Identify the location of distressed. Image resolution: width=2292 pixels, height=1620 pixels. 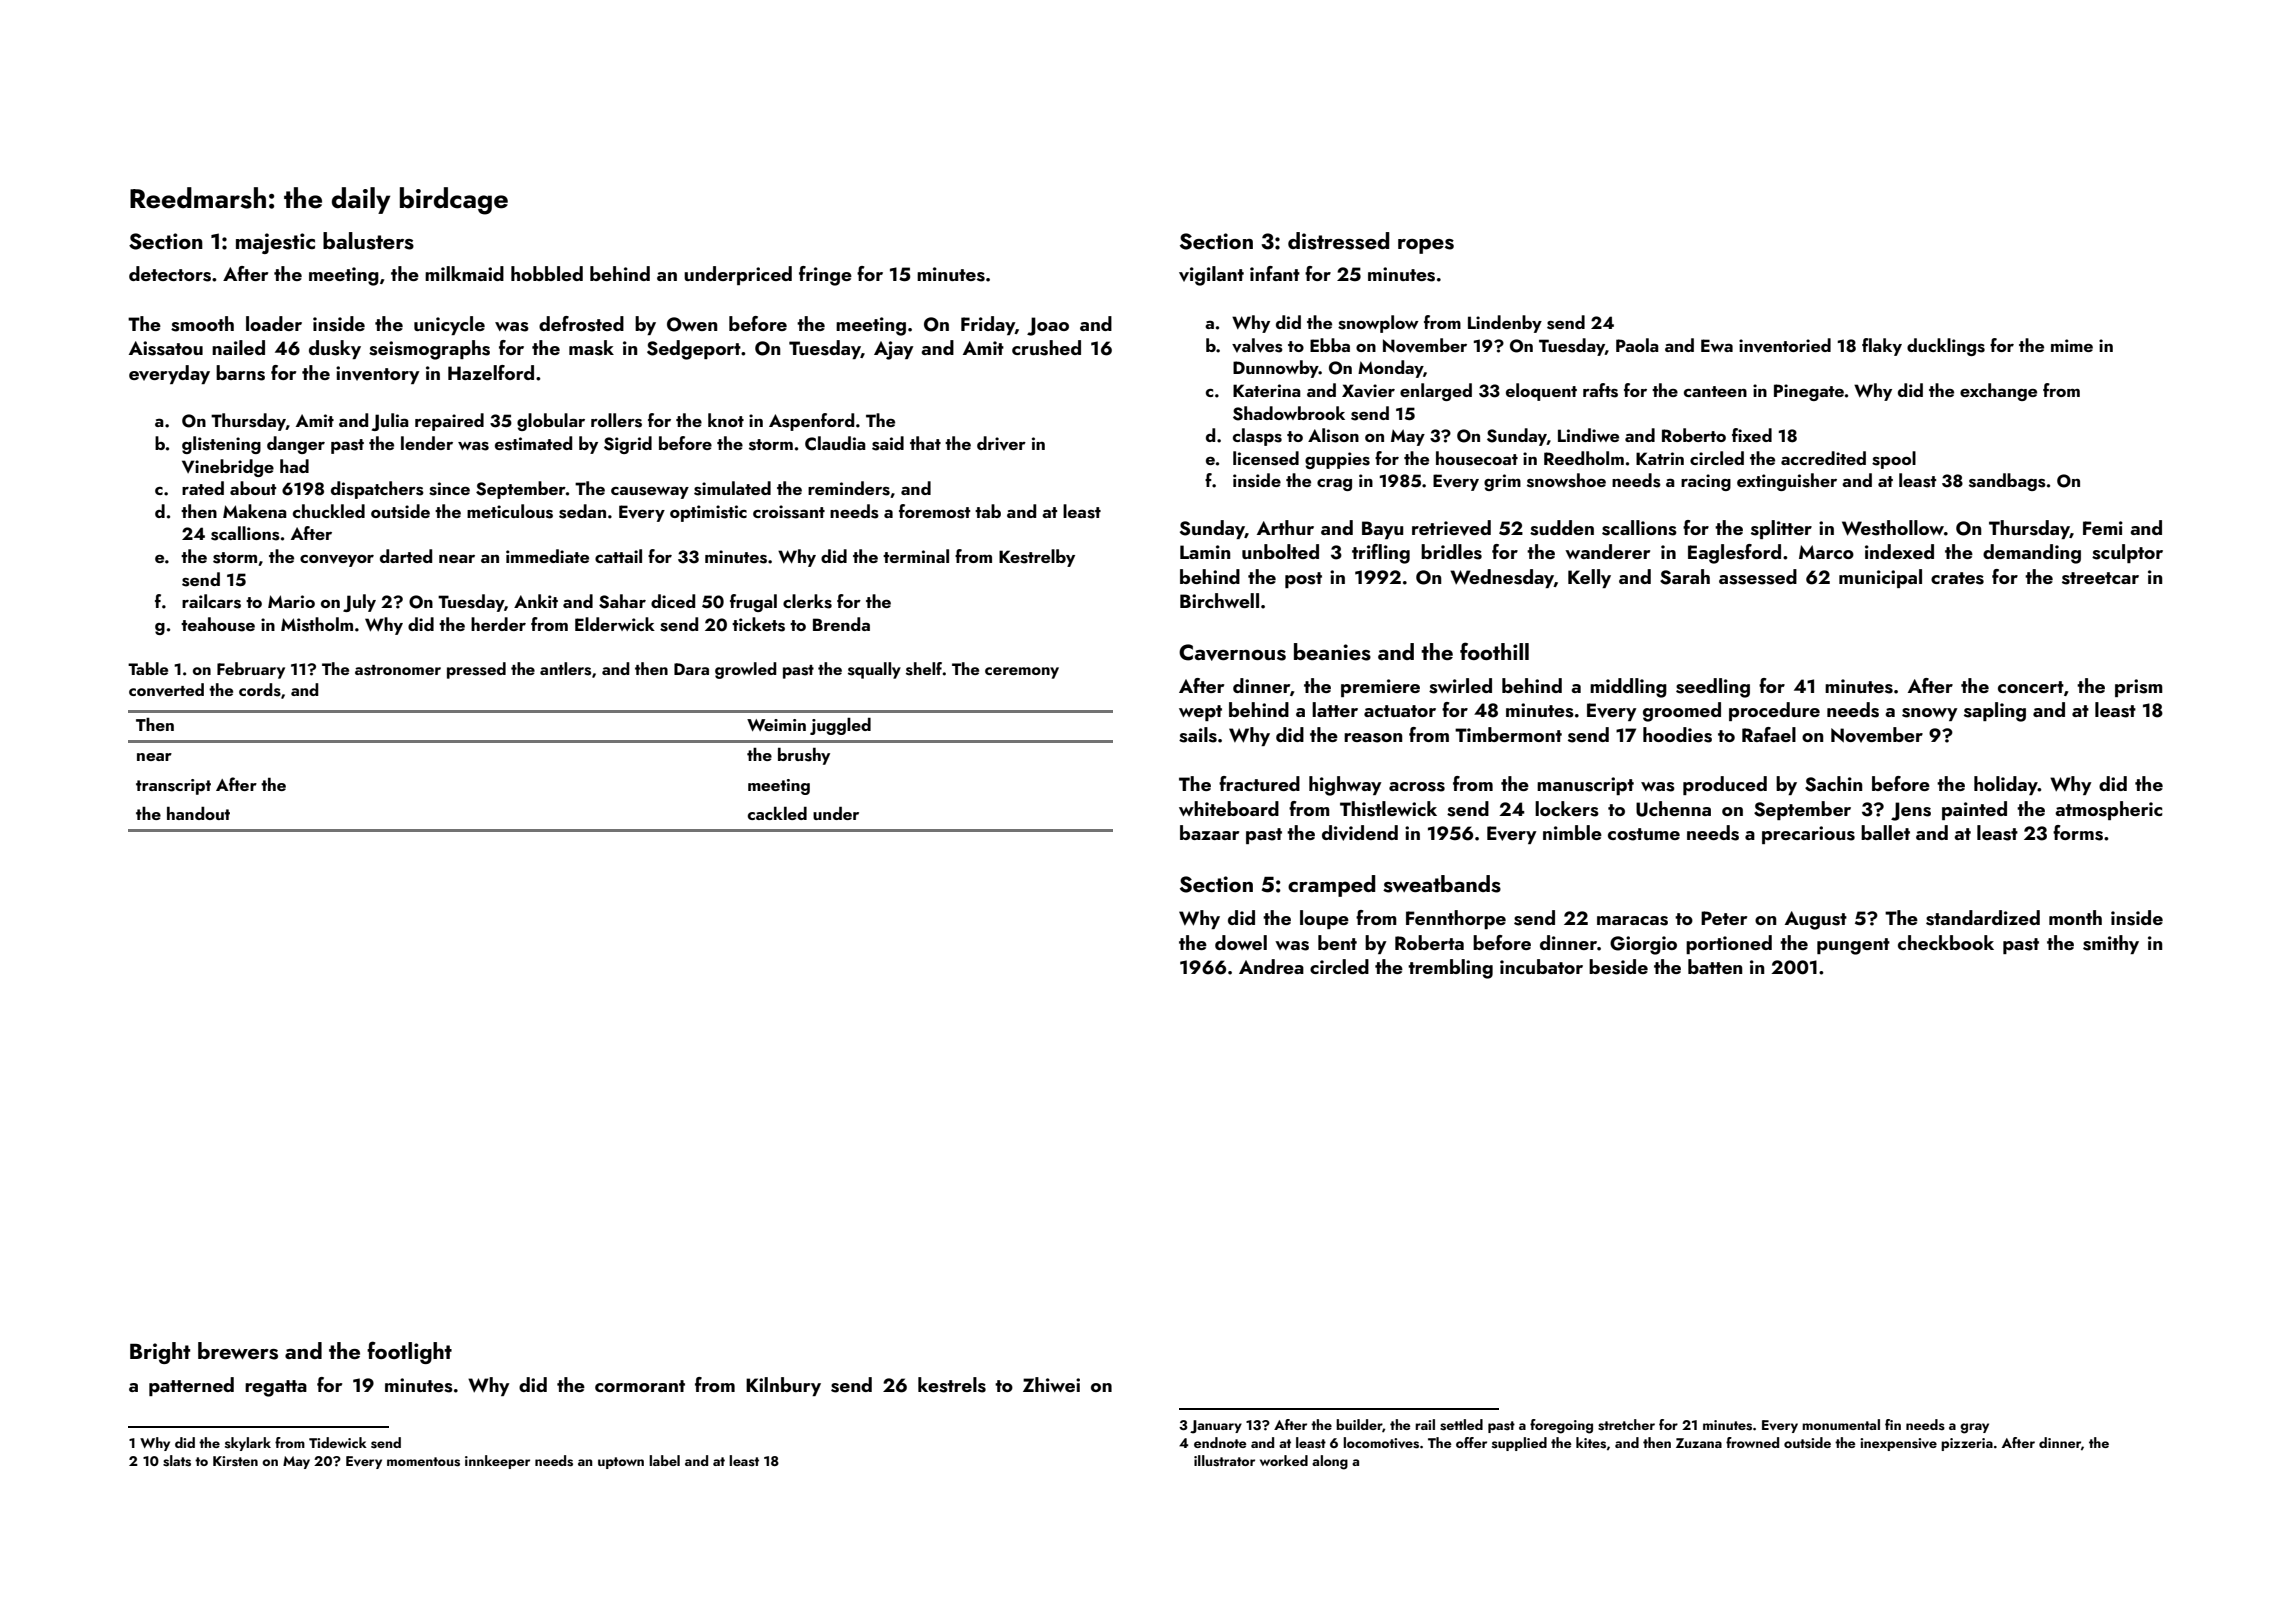
(1338, 241).
